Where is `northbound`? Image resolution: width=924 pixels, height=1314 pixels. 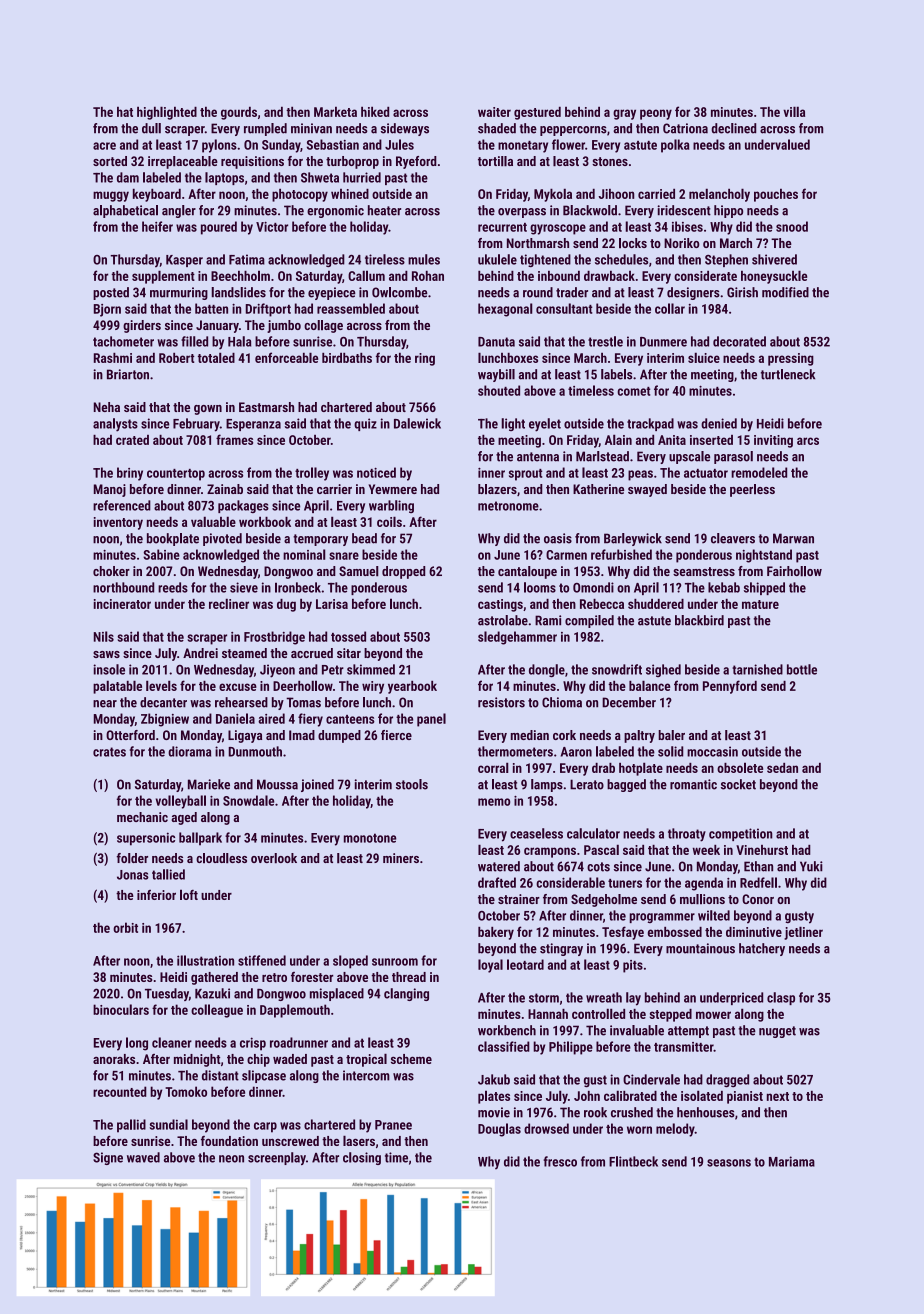 northbound is located at coordinates (123, 587).
